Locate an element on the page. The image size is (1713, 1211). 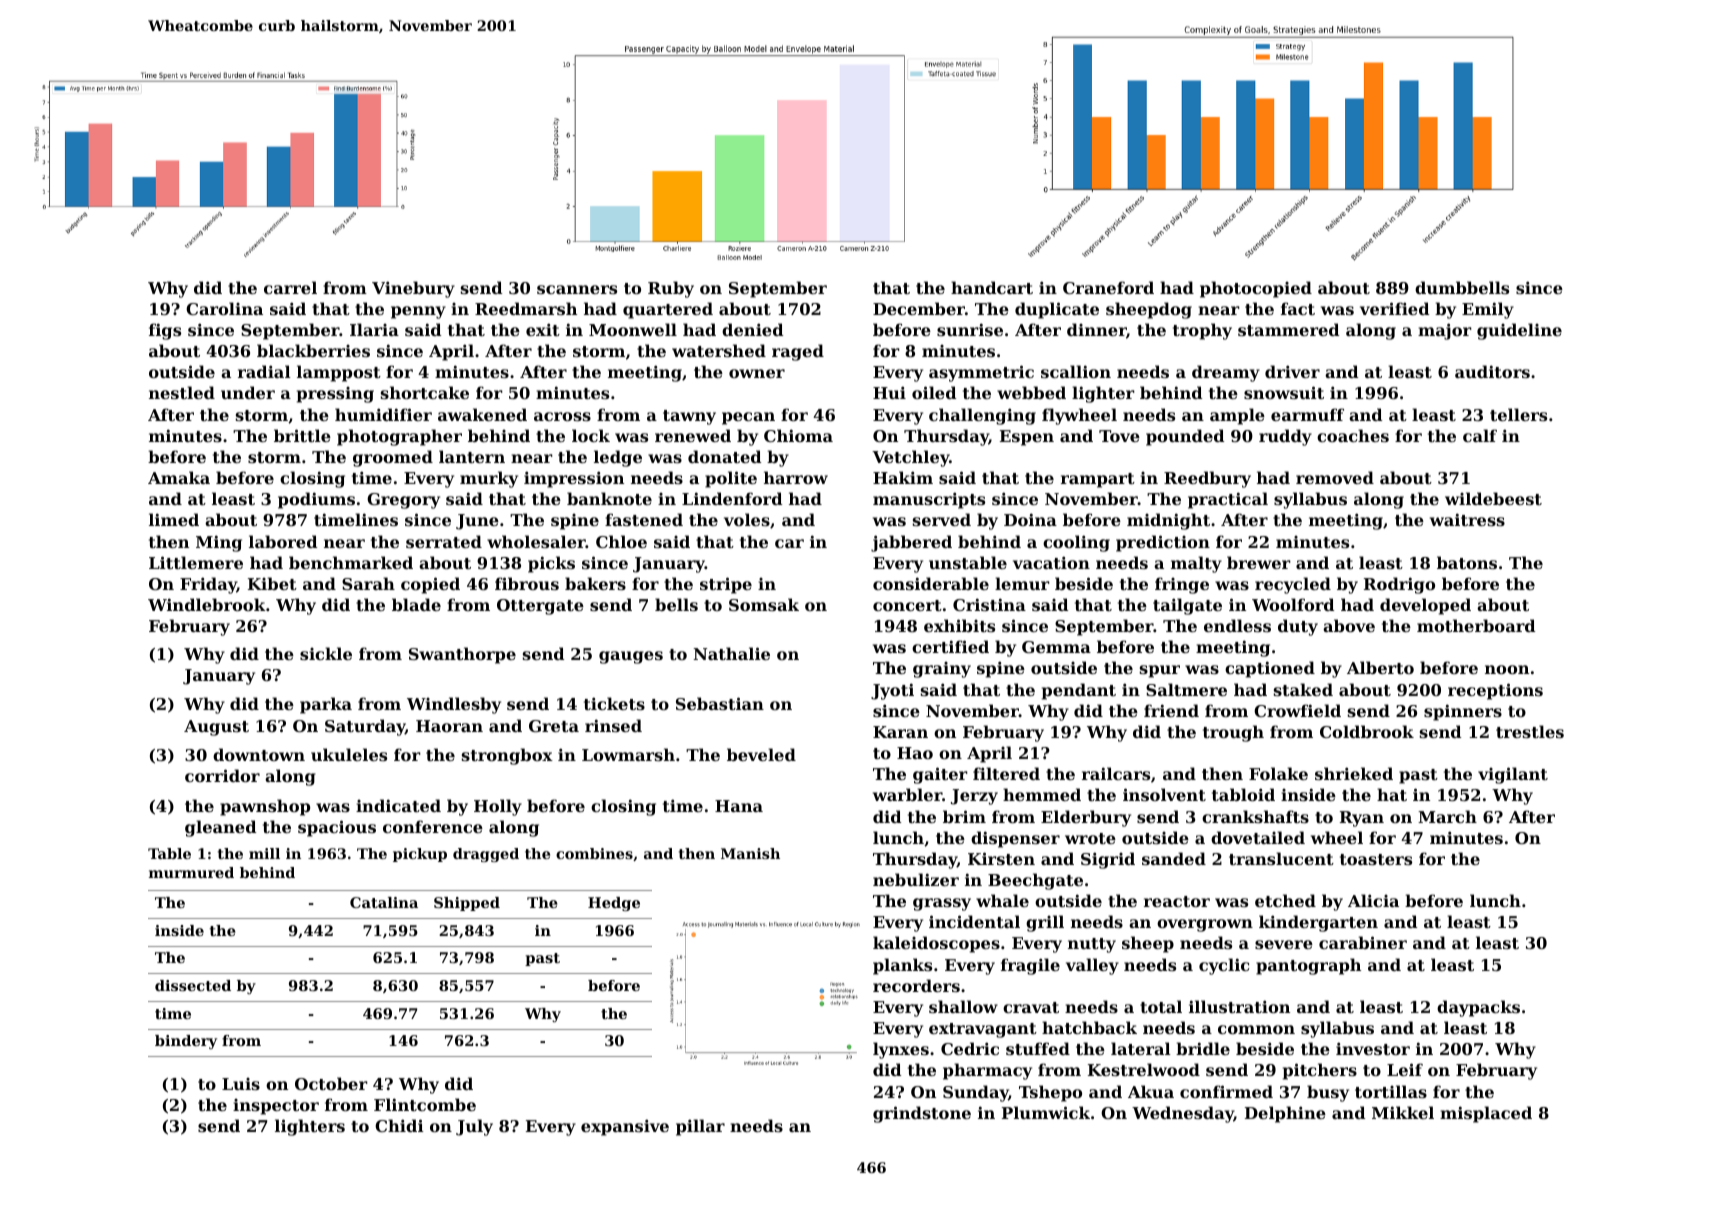
conference is located at coordinates (433, 826).
